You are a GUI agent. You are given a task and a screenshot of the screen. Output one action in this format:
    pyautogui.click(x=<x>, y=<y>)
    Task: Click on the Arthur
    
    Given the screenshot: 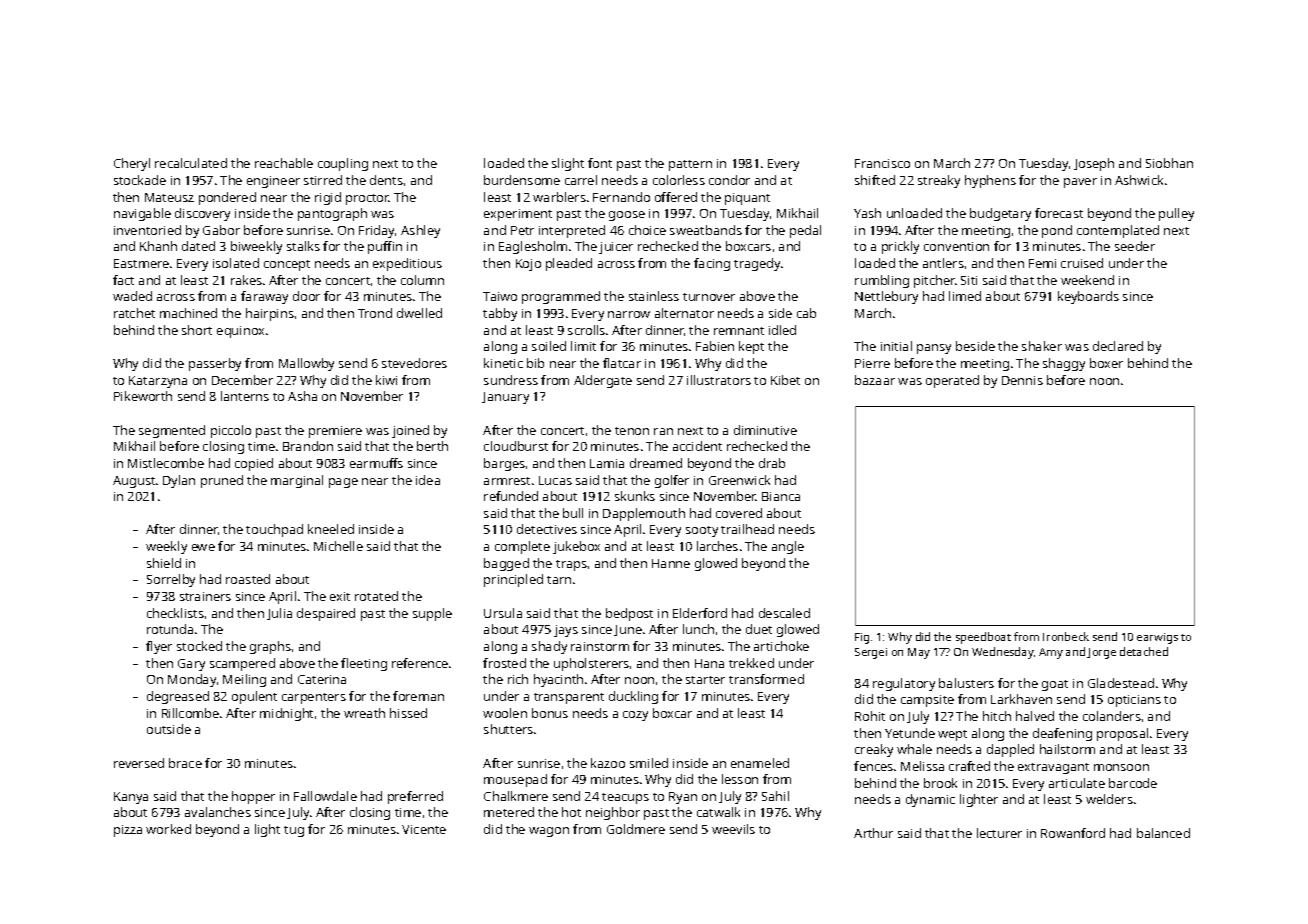 What is the action you would take?
    pyautogui.click(x=873, y=833)
